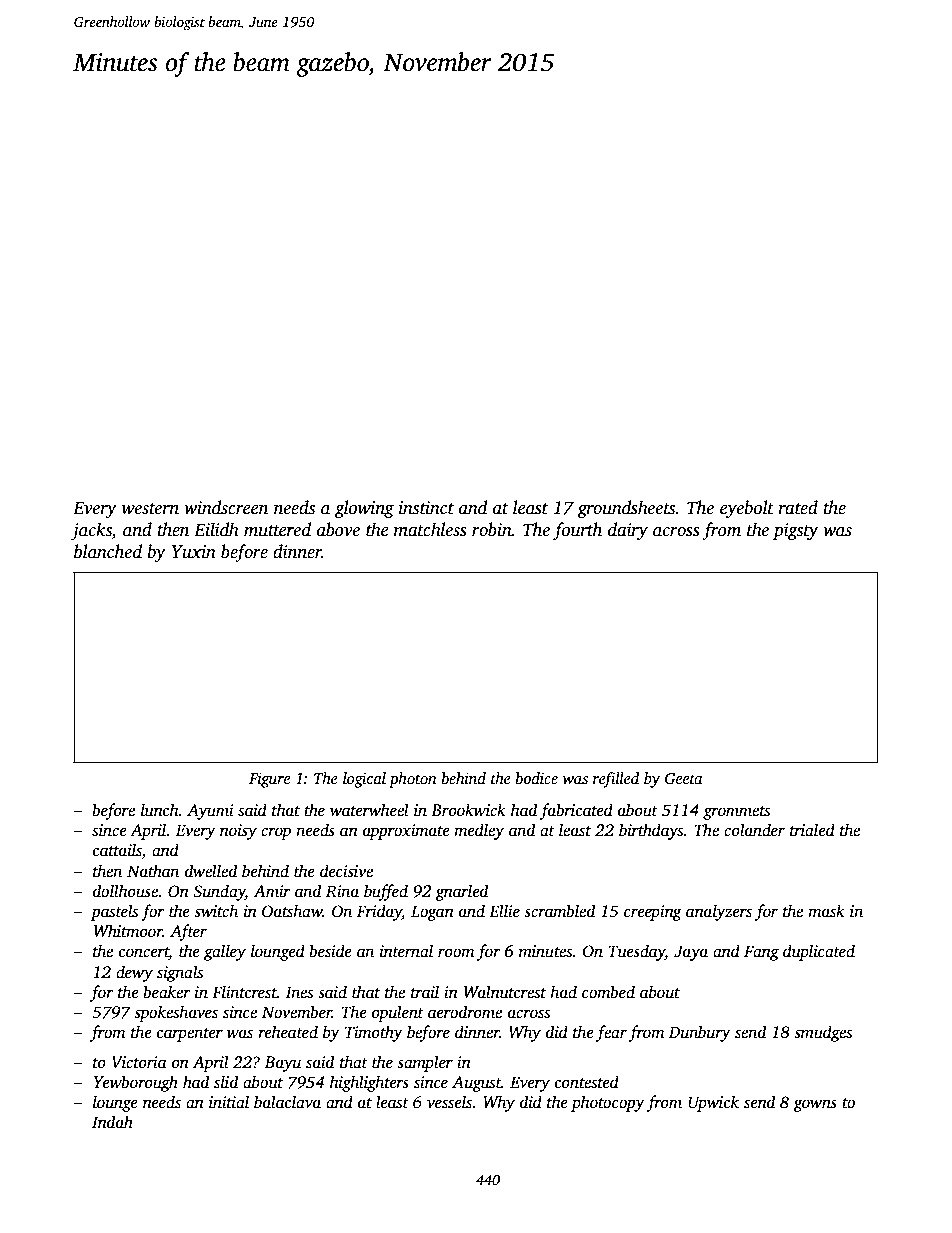 This screenshot has width=952, height=1233. What do you see at coordinates (812, 830) in the screenshot?
I see `trialed` at bounding box center [812, 830].
